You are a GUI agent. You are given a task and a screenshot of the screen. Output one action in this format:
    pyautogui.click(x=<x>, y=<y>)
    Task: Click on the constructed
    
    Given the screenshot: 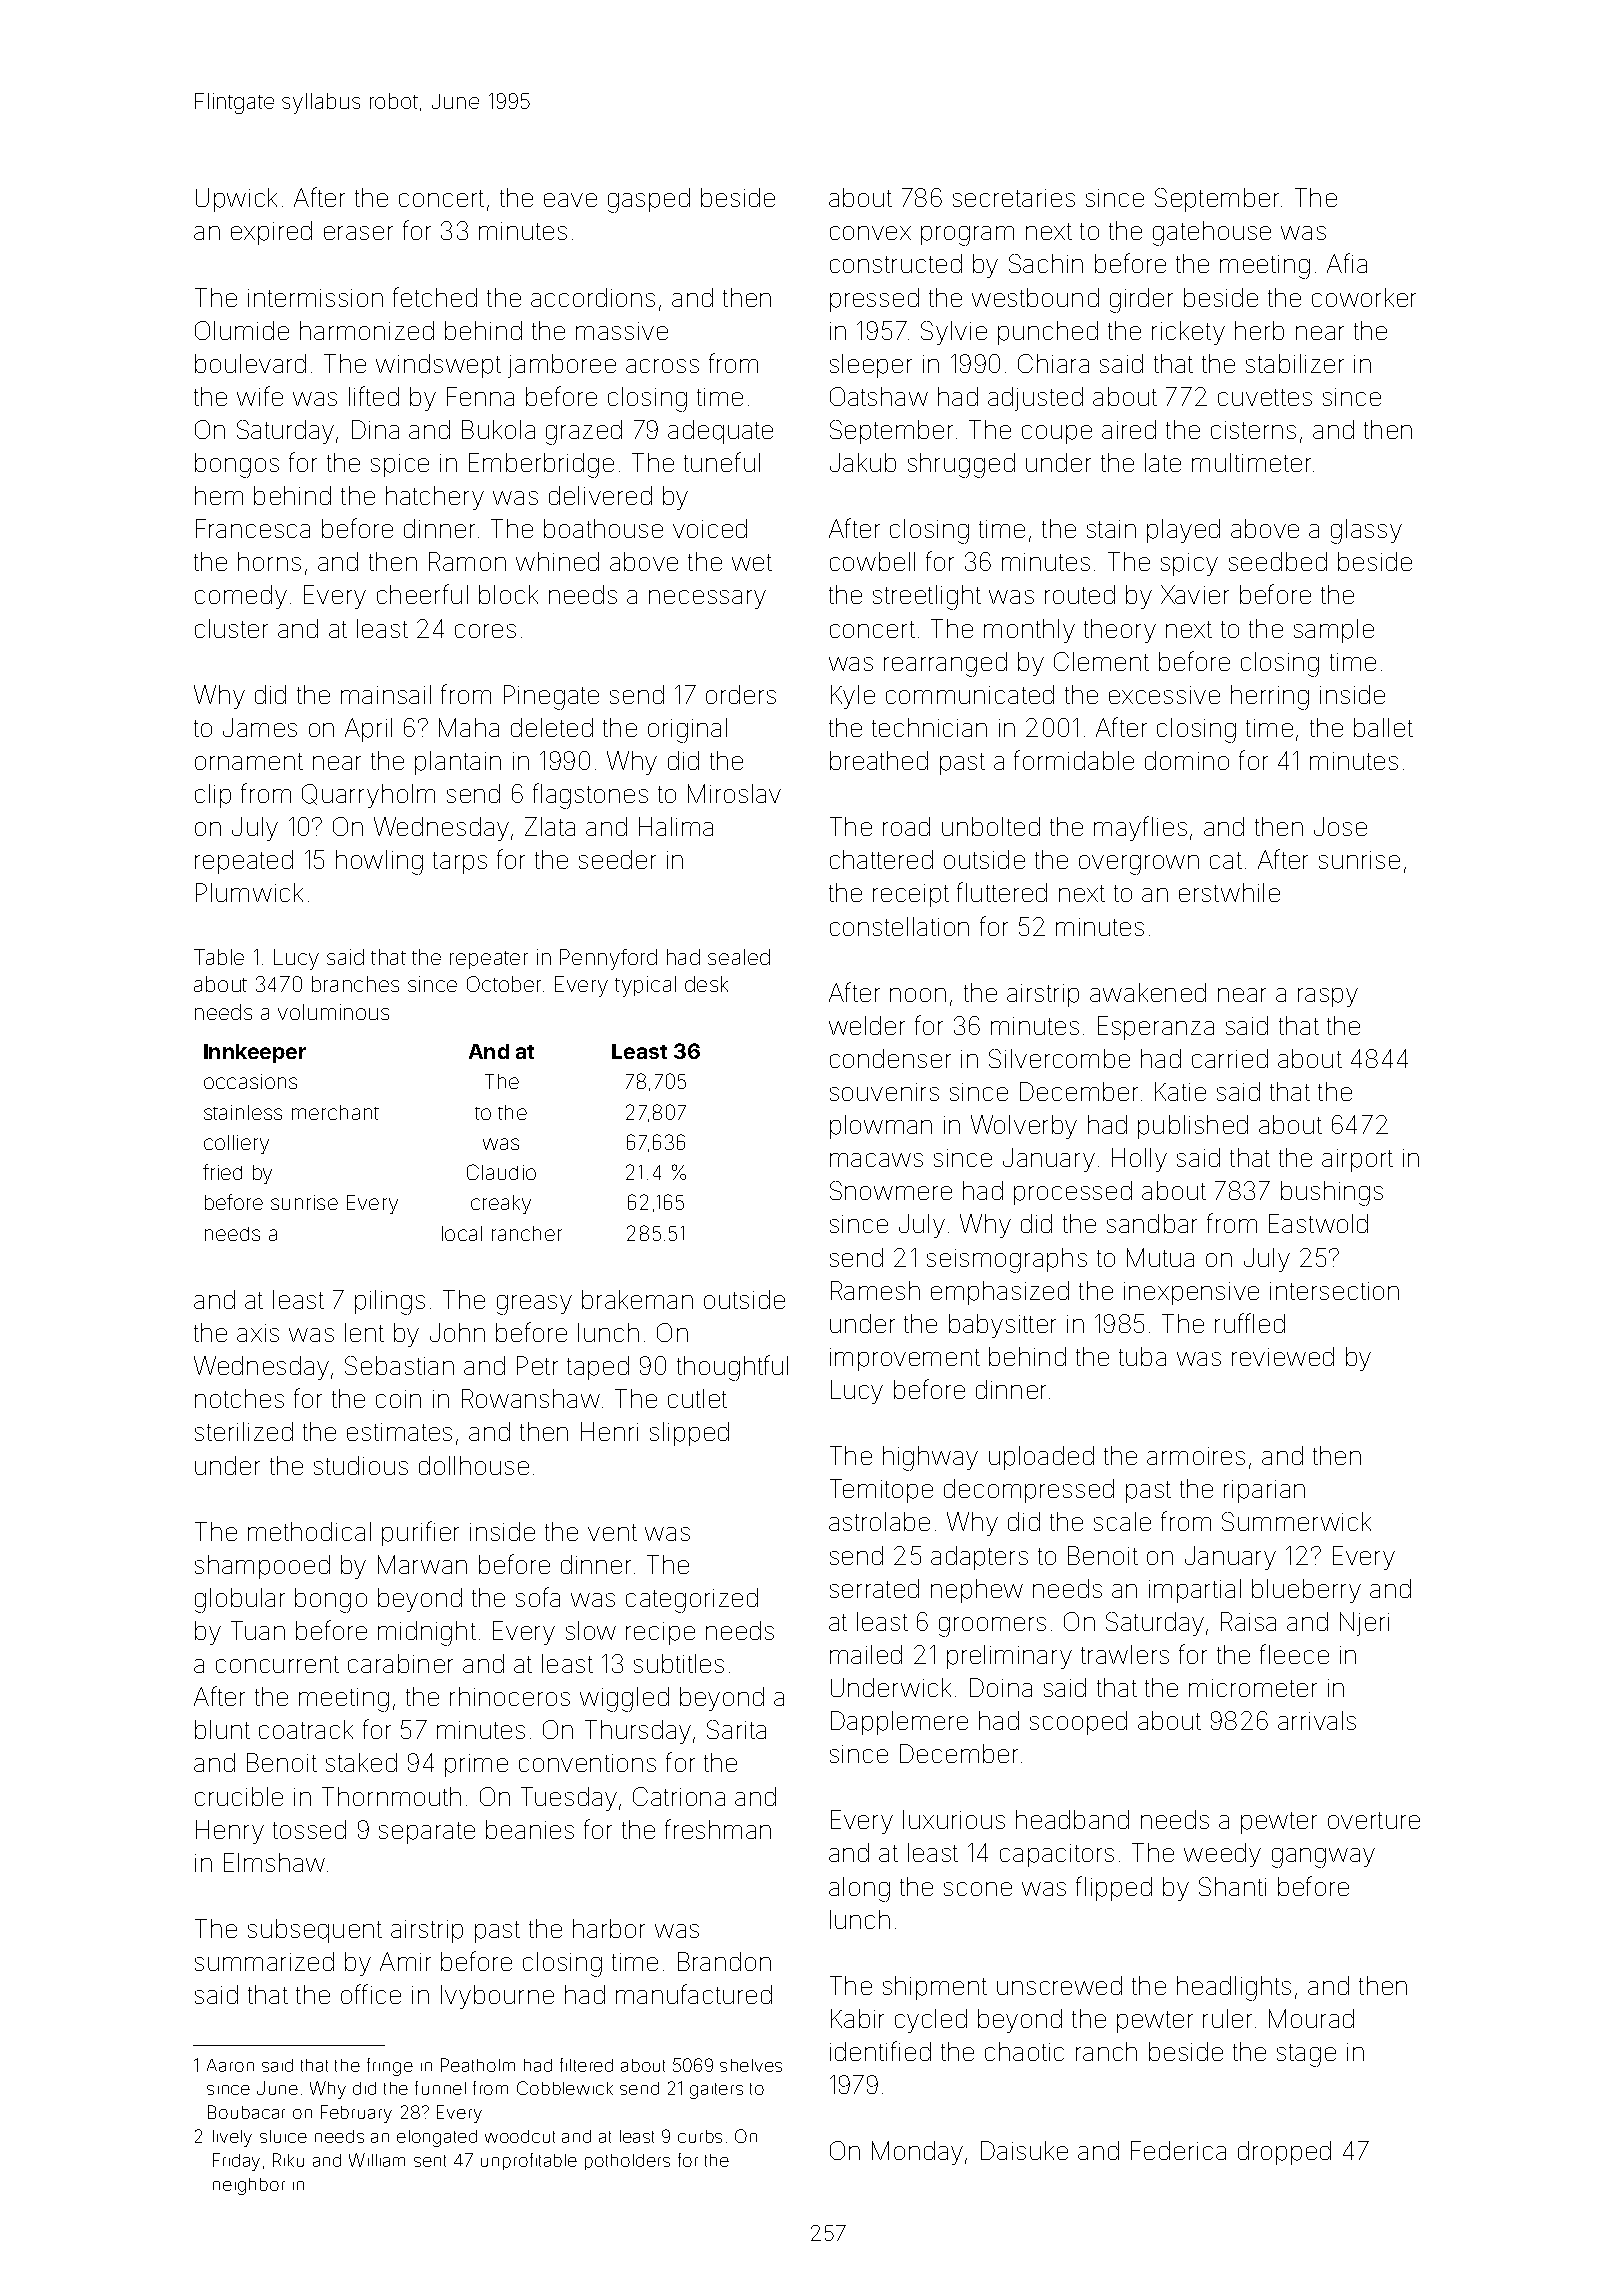 What is the action you would take?
    pyautogui.click(x=896, y=263)
